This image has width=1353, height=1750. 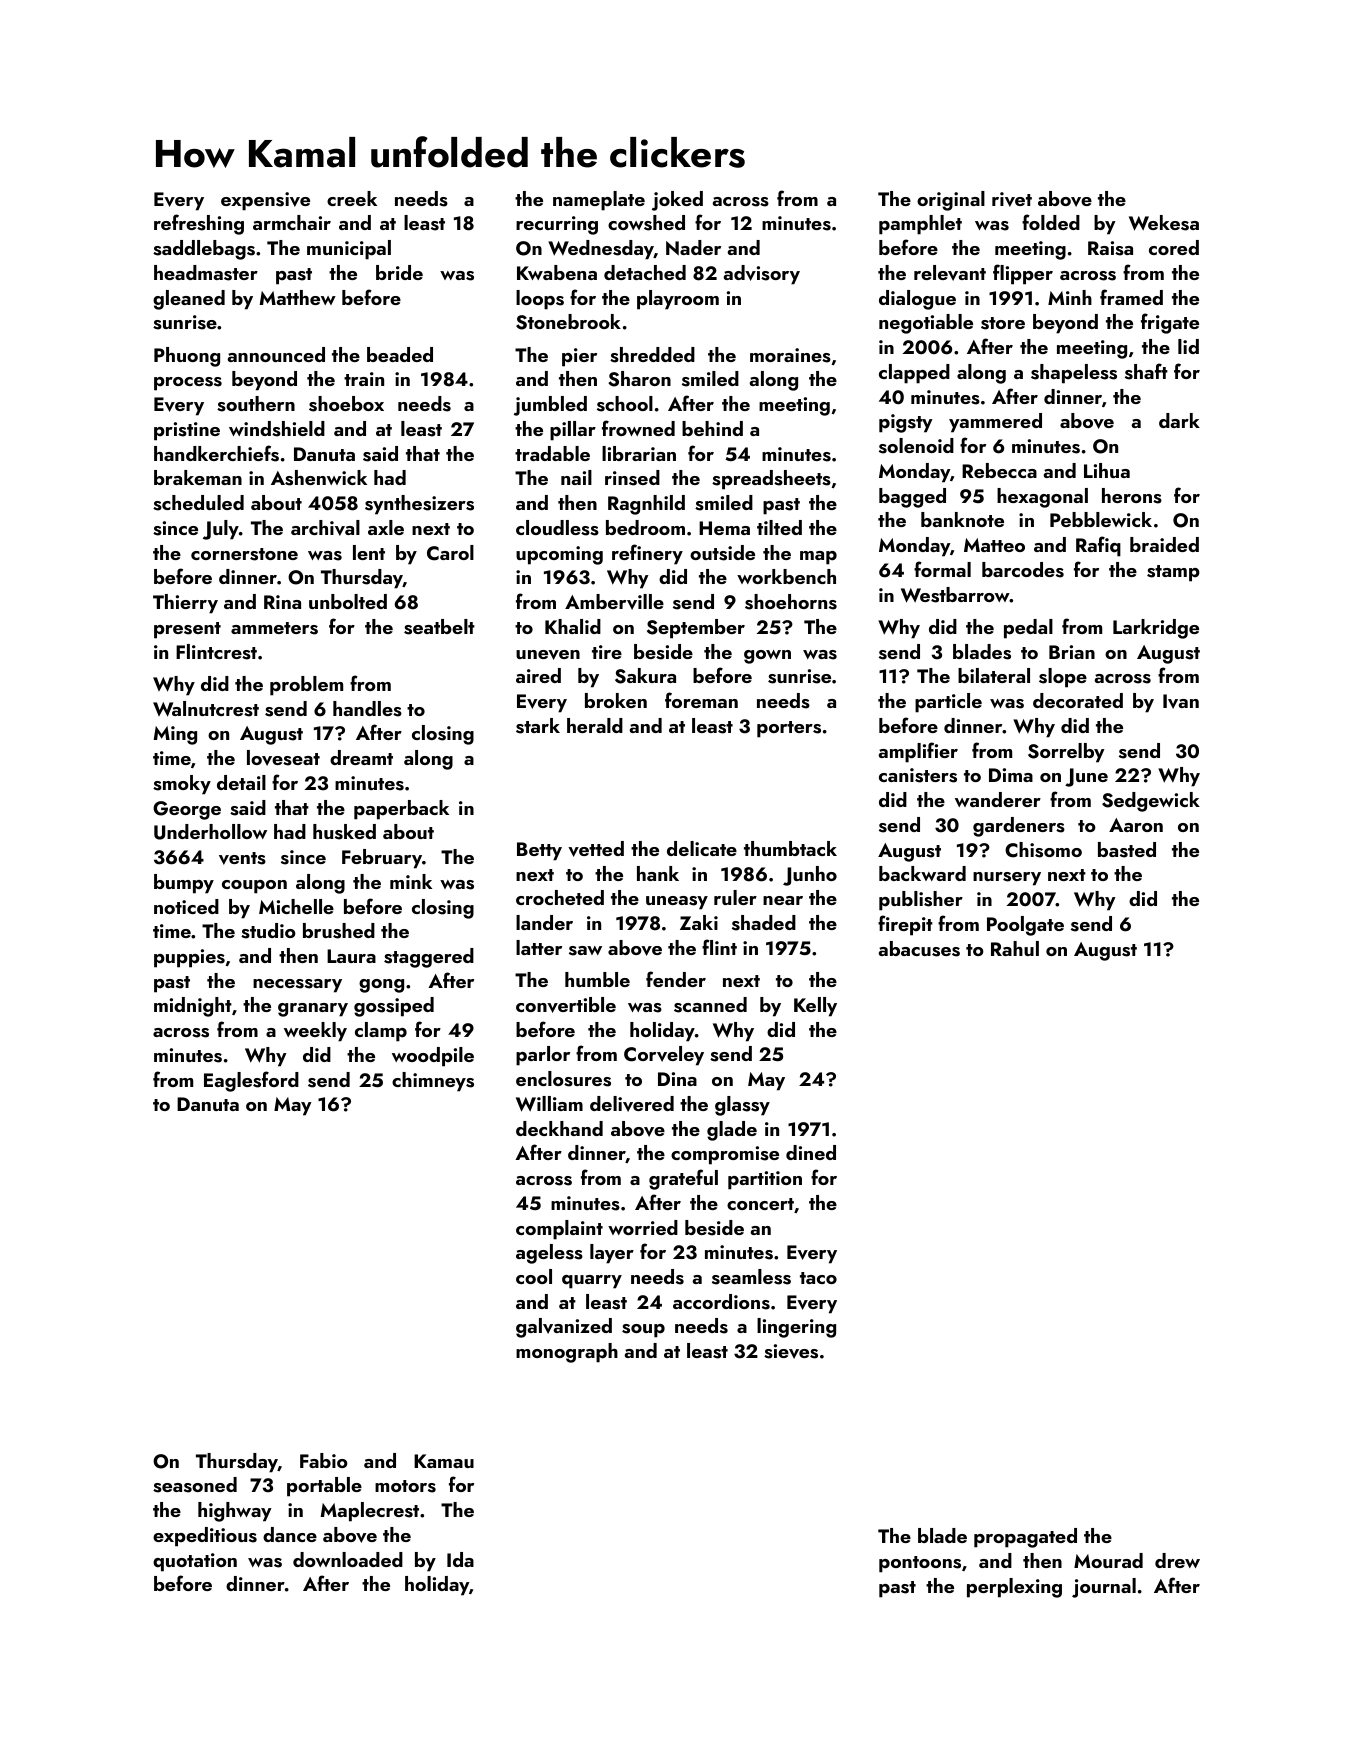 What do you see at coordinates (560, 897) in the image?
I see `crocheted` at bounding box center [560, 897].
